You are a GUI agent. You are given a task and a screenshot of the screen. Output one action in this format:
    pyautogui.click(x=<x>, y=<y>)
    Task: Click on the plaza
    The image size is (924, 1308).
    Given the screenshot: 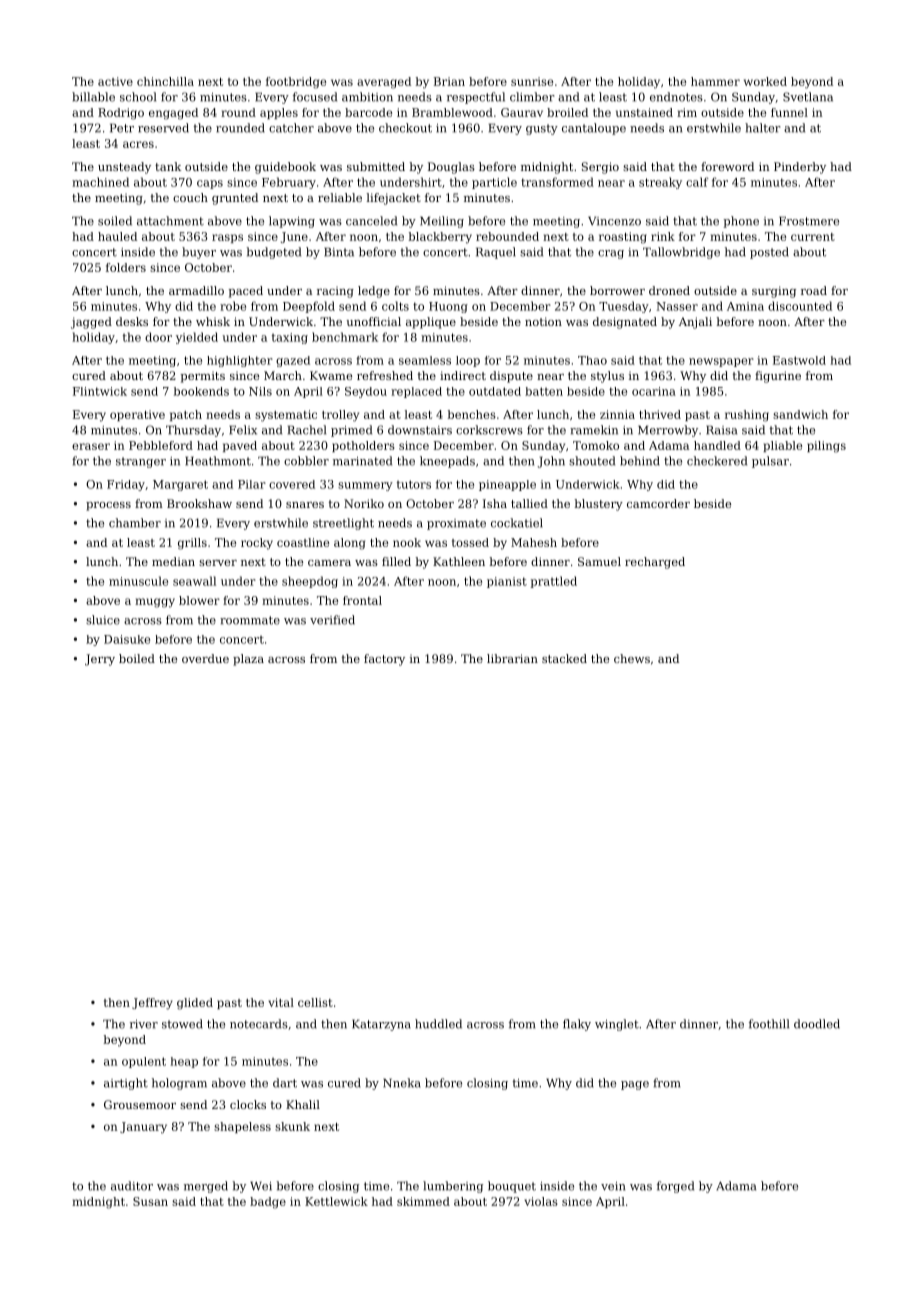 What is the action you would take?
    pyautogui.click(x=248, y=660)
